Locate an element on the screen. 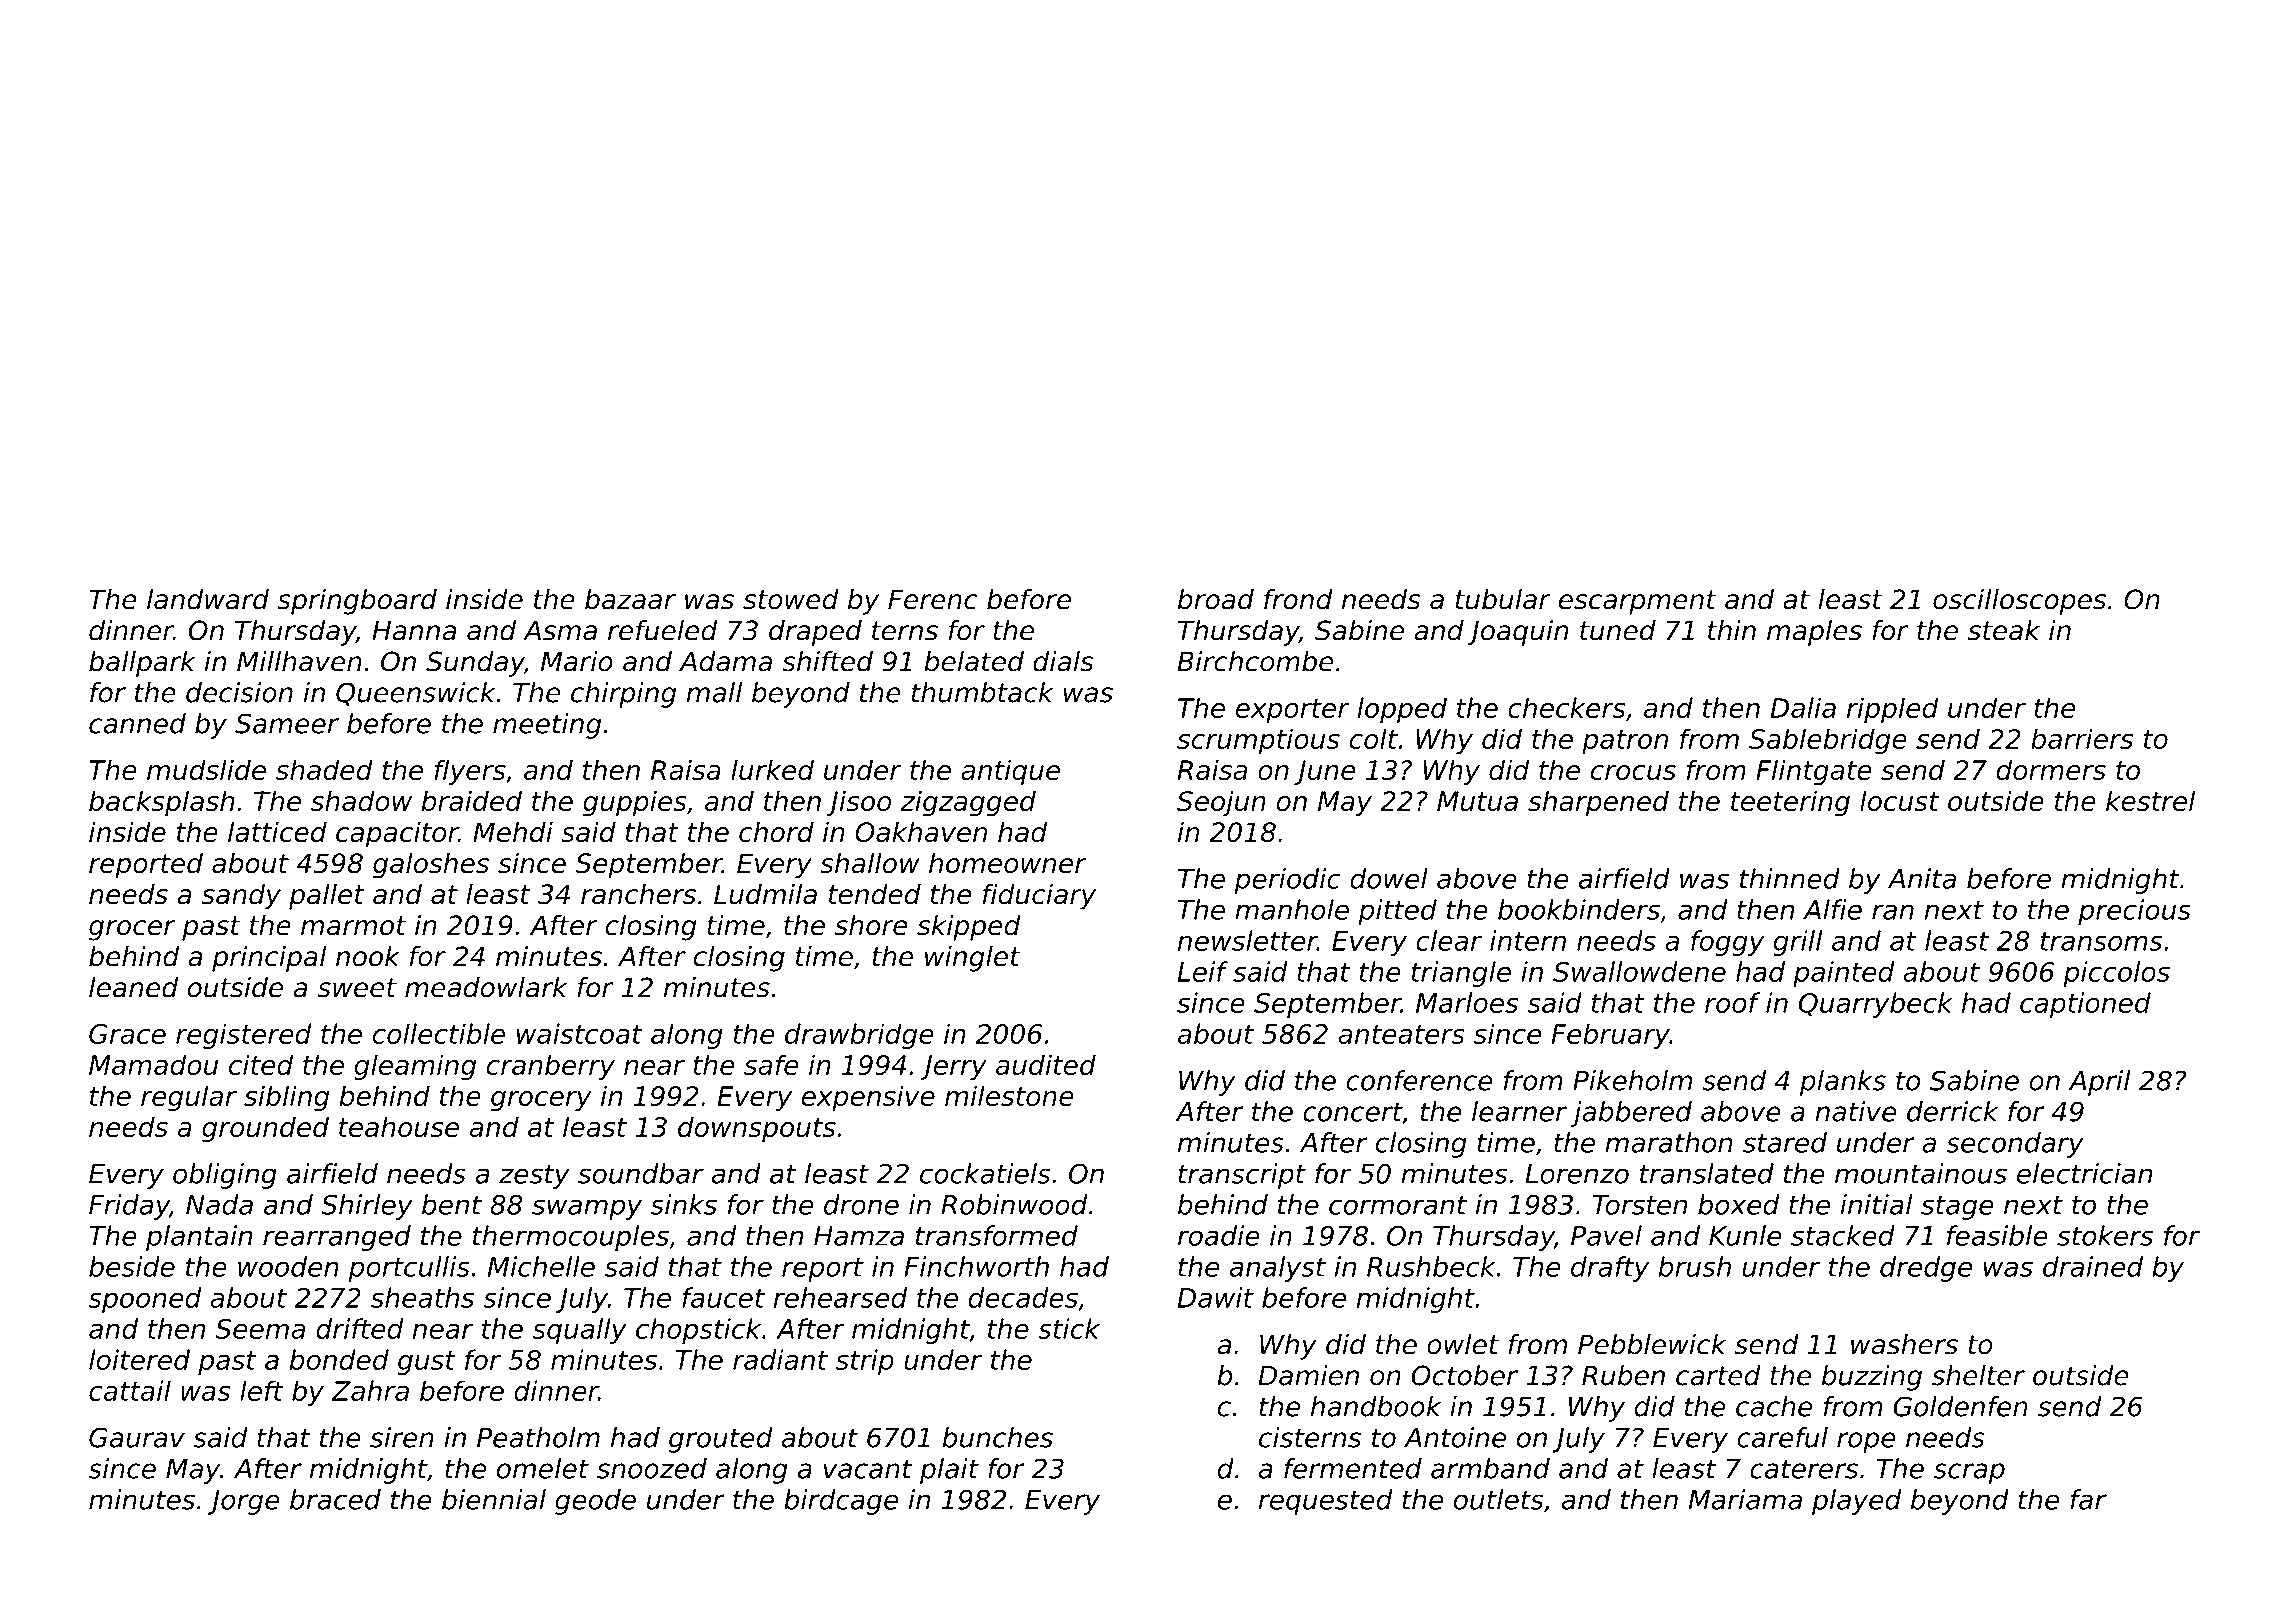 This screenshot has height=1620, width=2292. canned is located at coordinates (137, 723).
